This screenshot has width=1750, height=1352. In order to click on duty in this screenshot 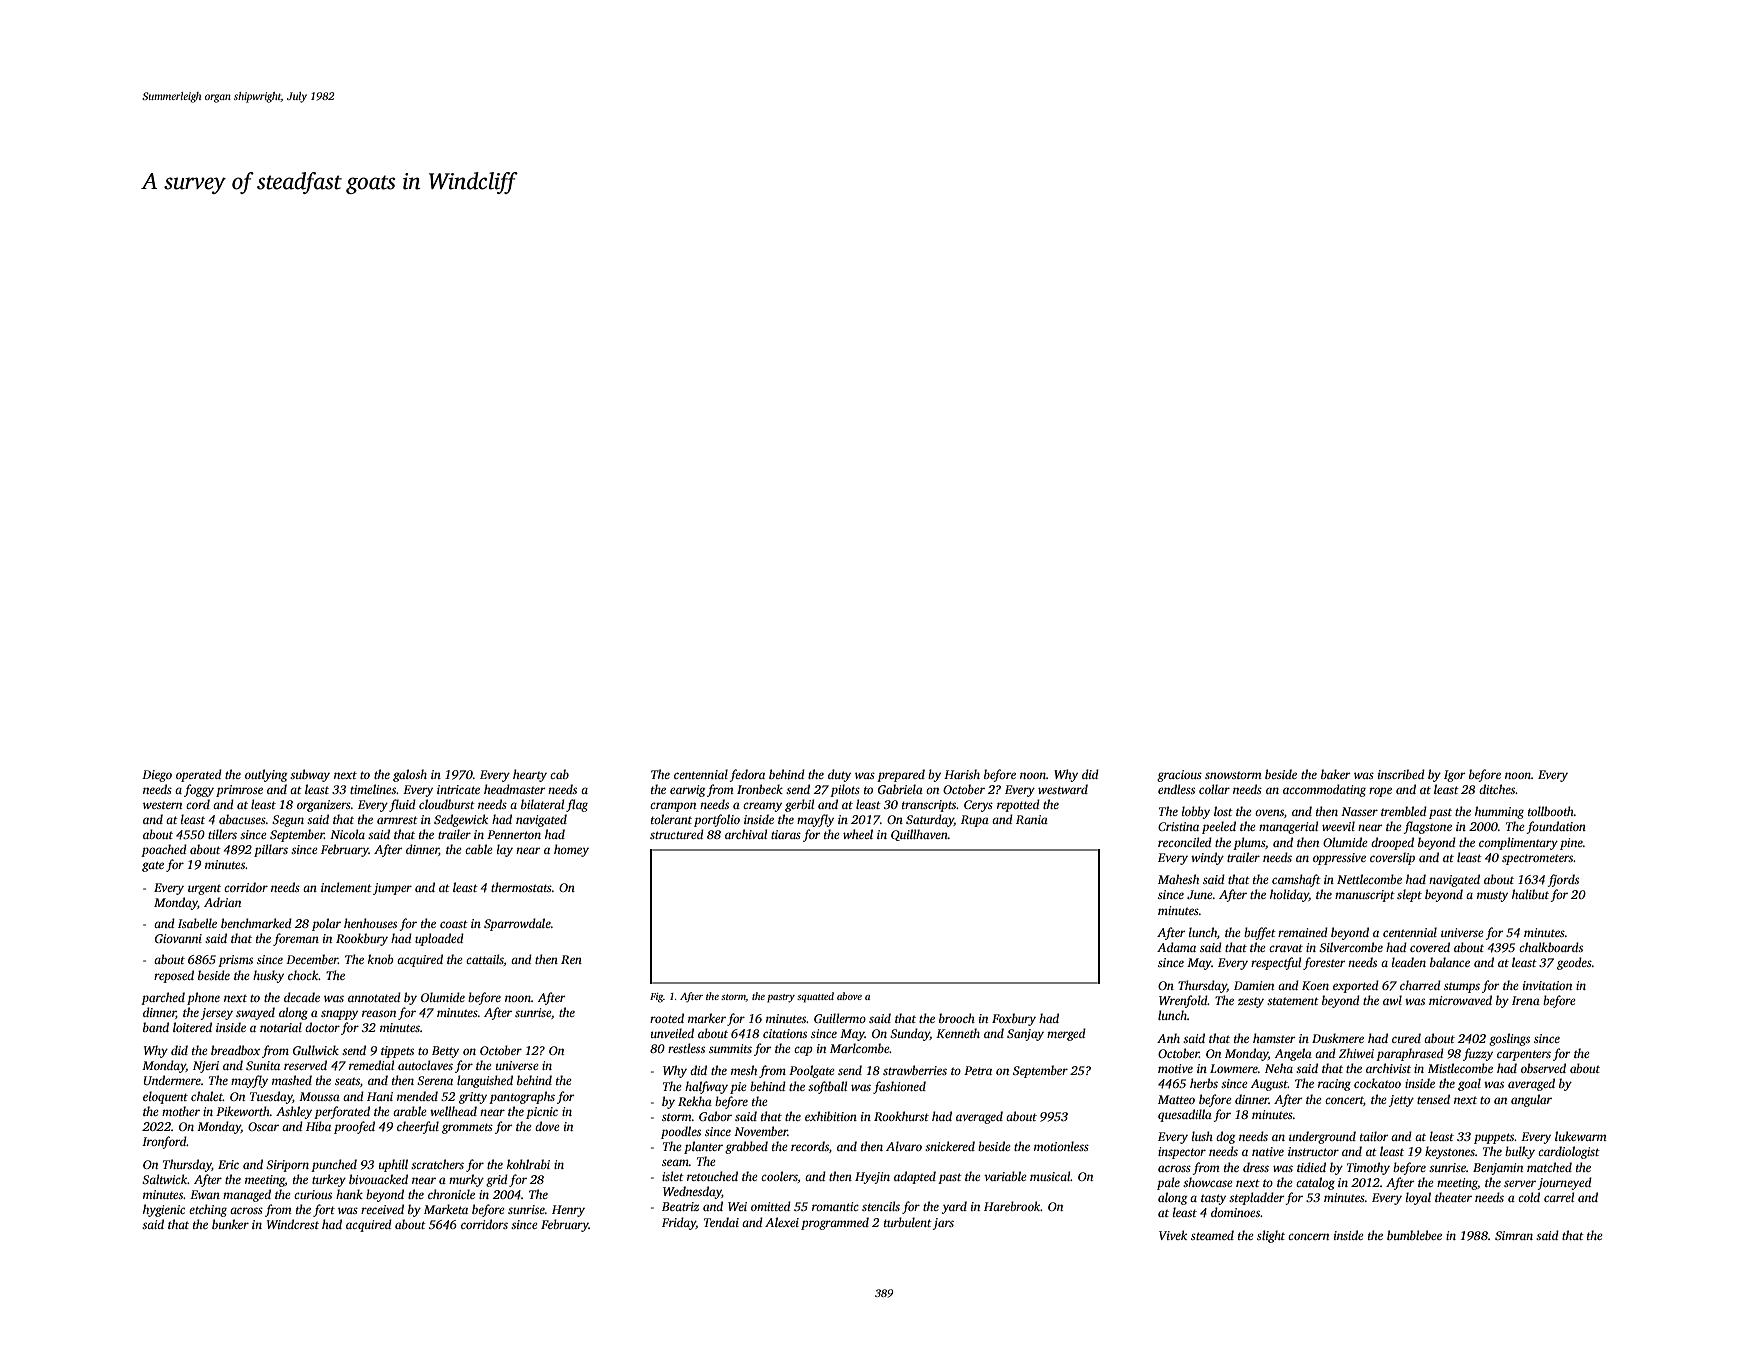, I will do `click(839, 775)`.
